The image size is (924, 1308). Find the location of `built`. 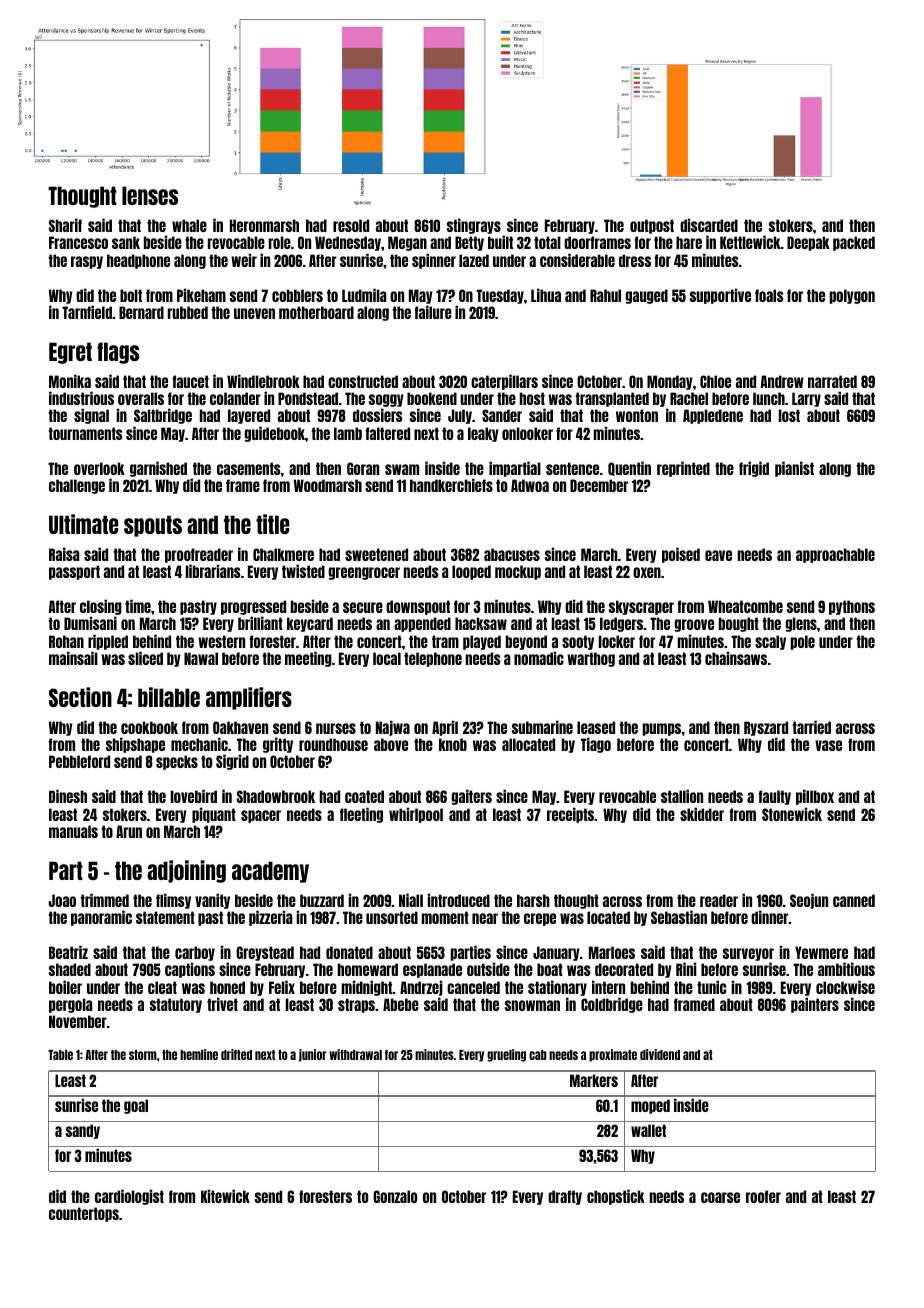

built is located at coordinates (500, 242).
